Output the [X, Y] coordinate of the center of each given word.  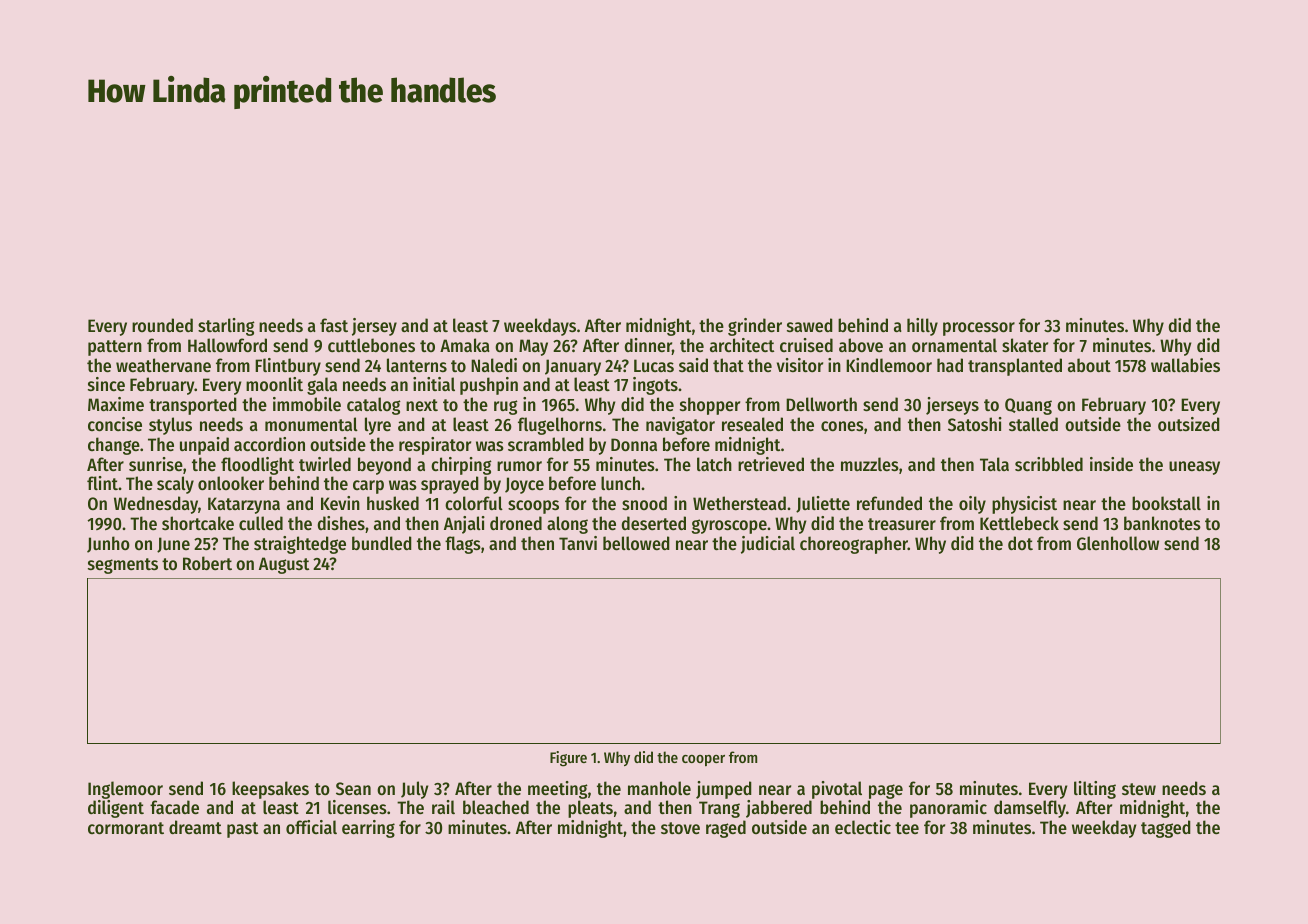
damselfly [1030, 809]
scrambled [546, 444]
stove [680, 828]
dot [1020, 543]
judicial [768, 545]
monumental [311, 424]
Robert [207, 563]
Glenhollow [1118, 543]
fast [334, 325]
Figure [568, 759]
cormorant [126, 828]
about [1089, 365]
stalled [1033, 424]
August [284, 565]
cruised [806, 345]
